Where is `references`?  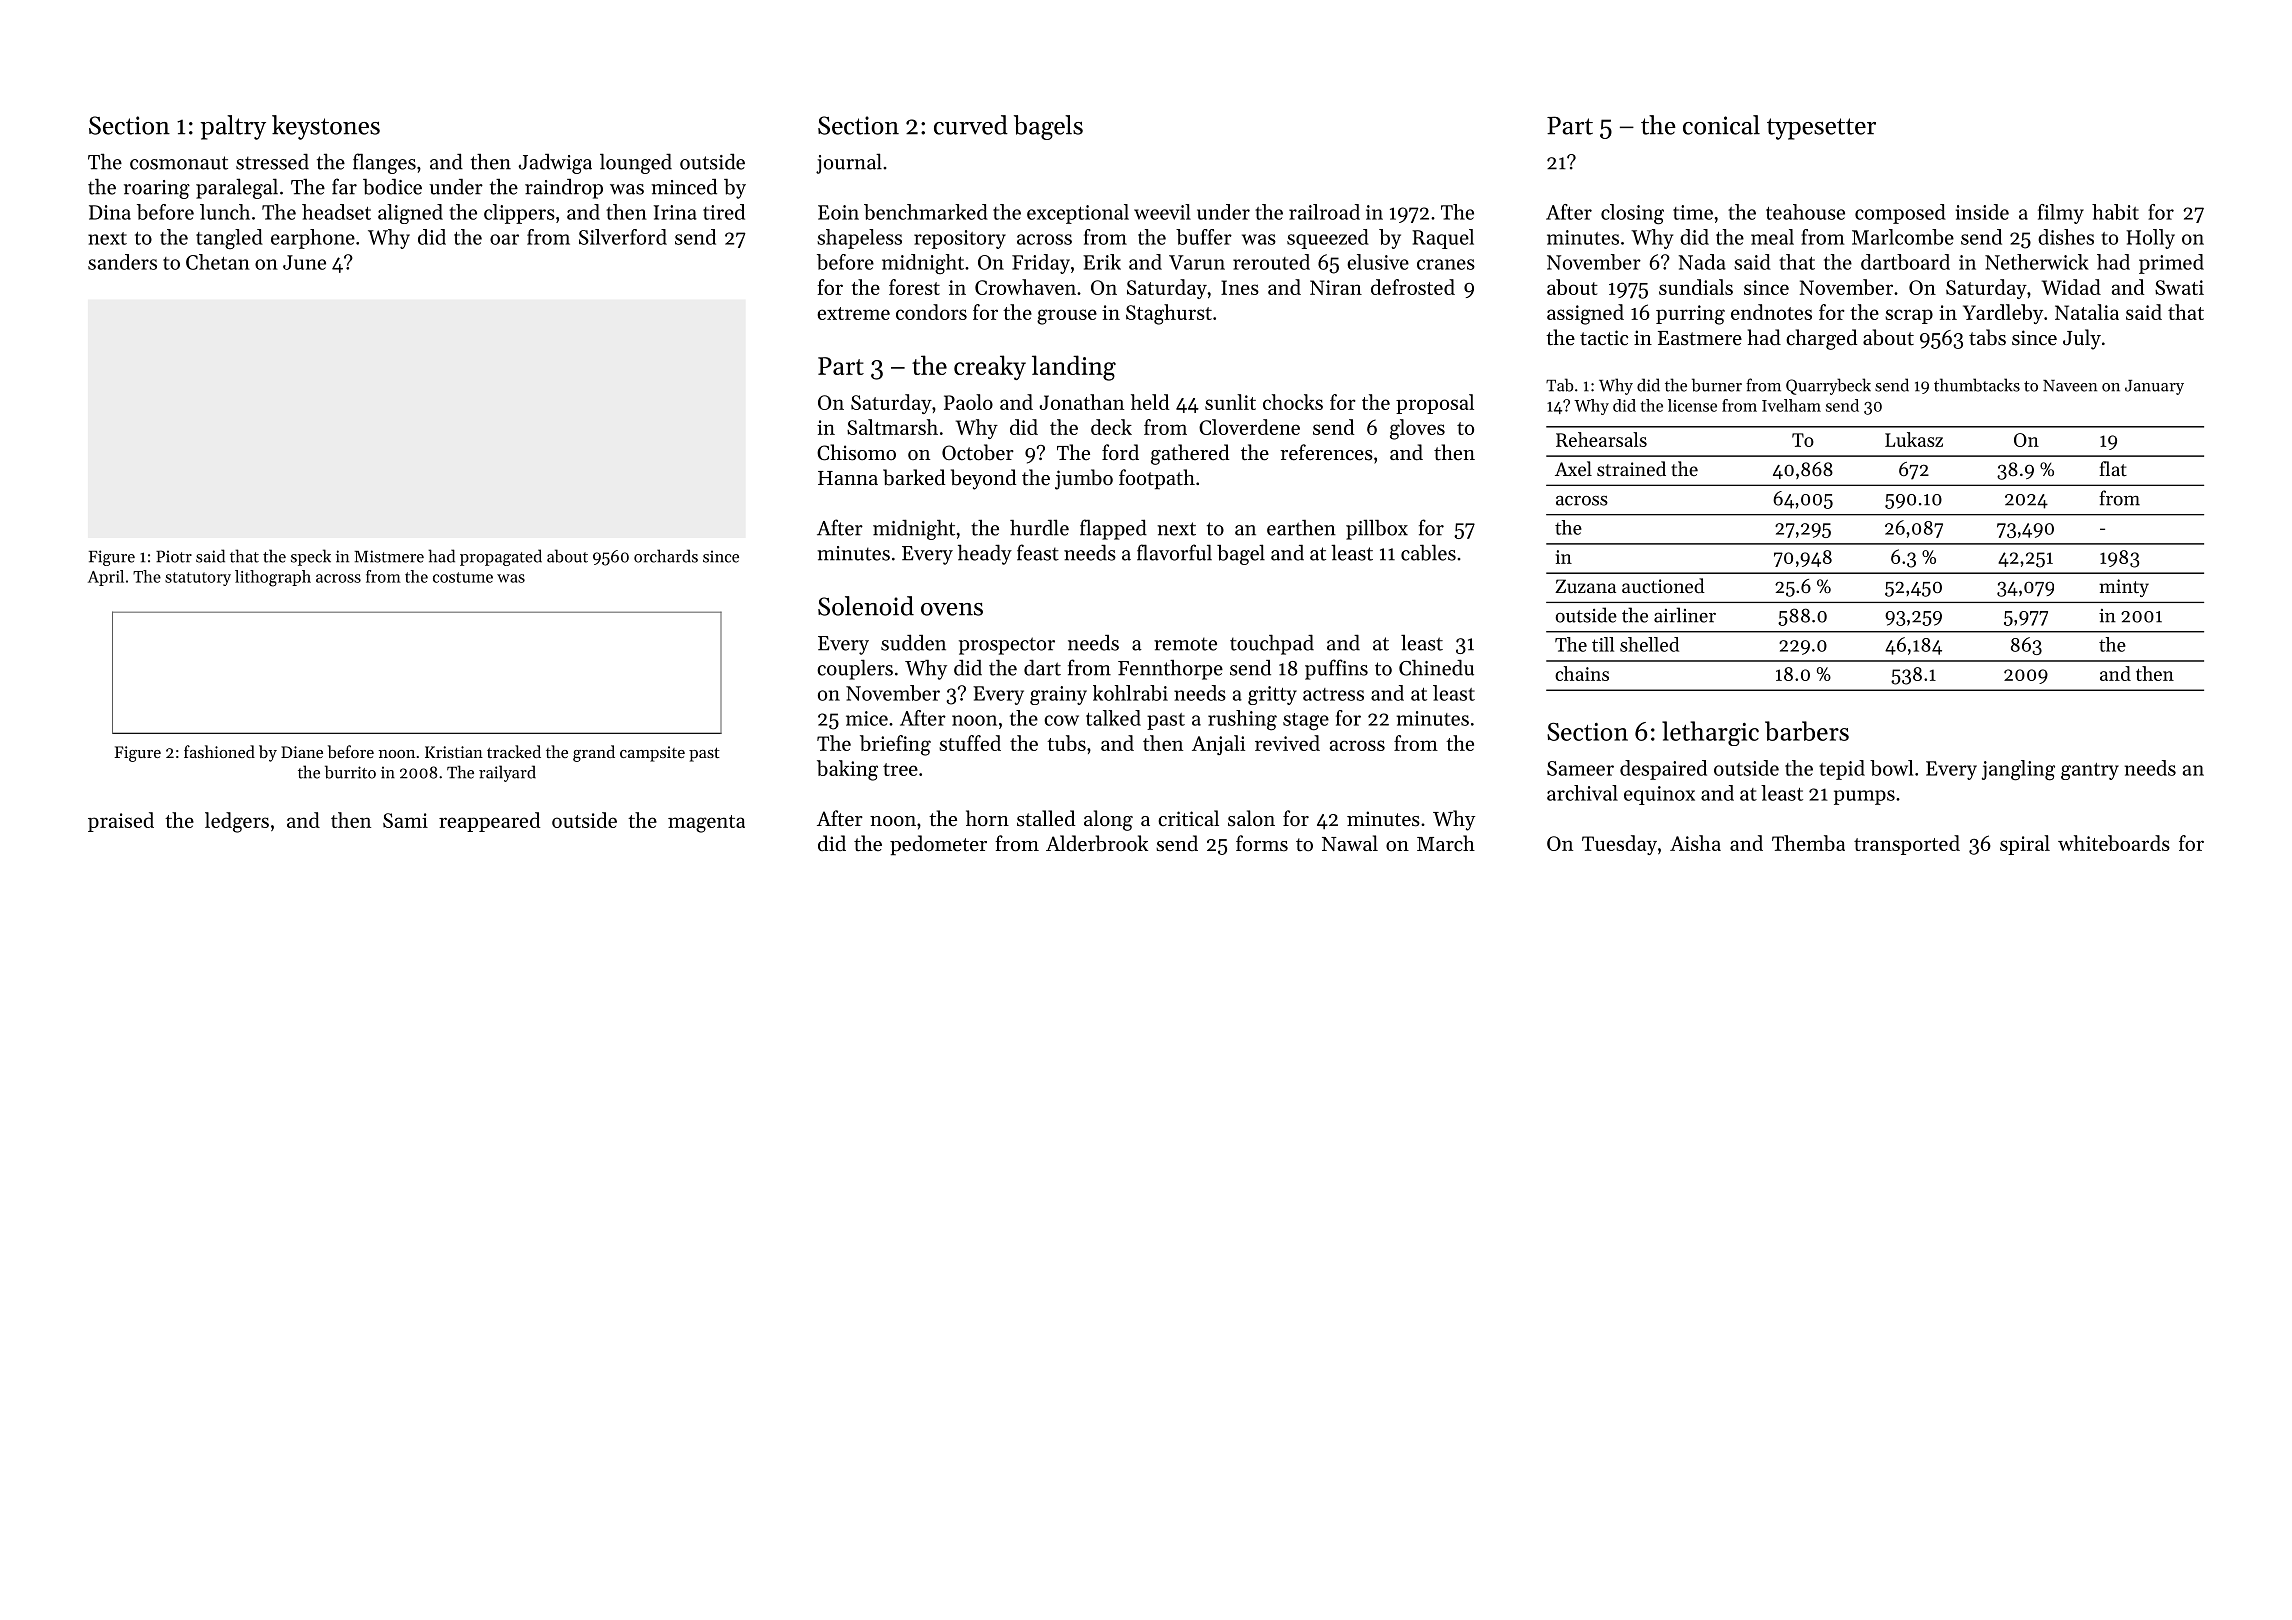
references is located at coordinates (1326, 452).
